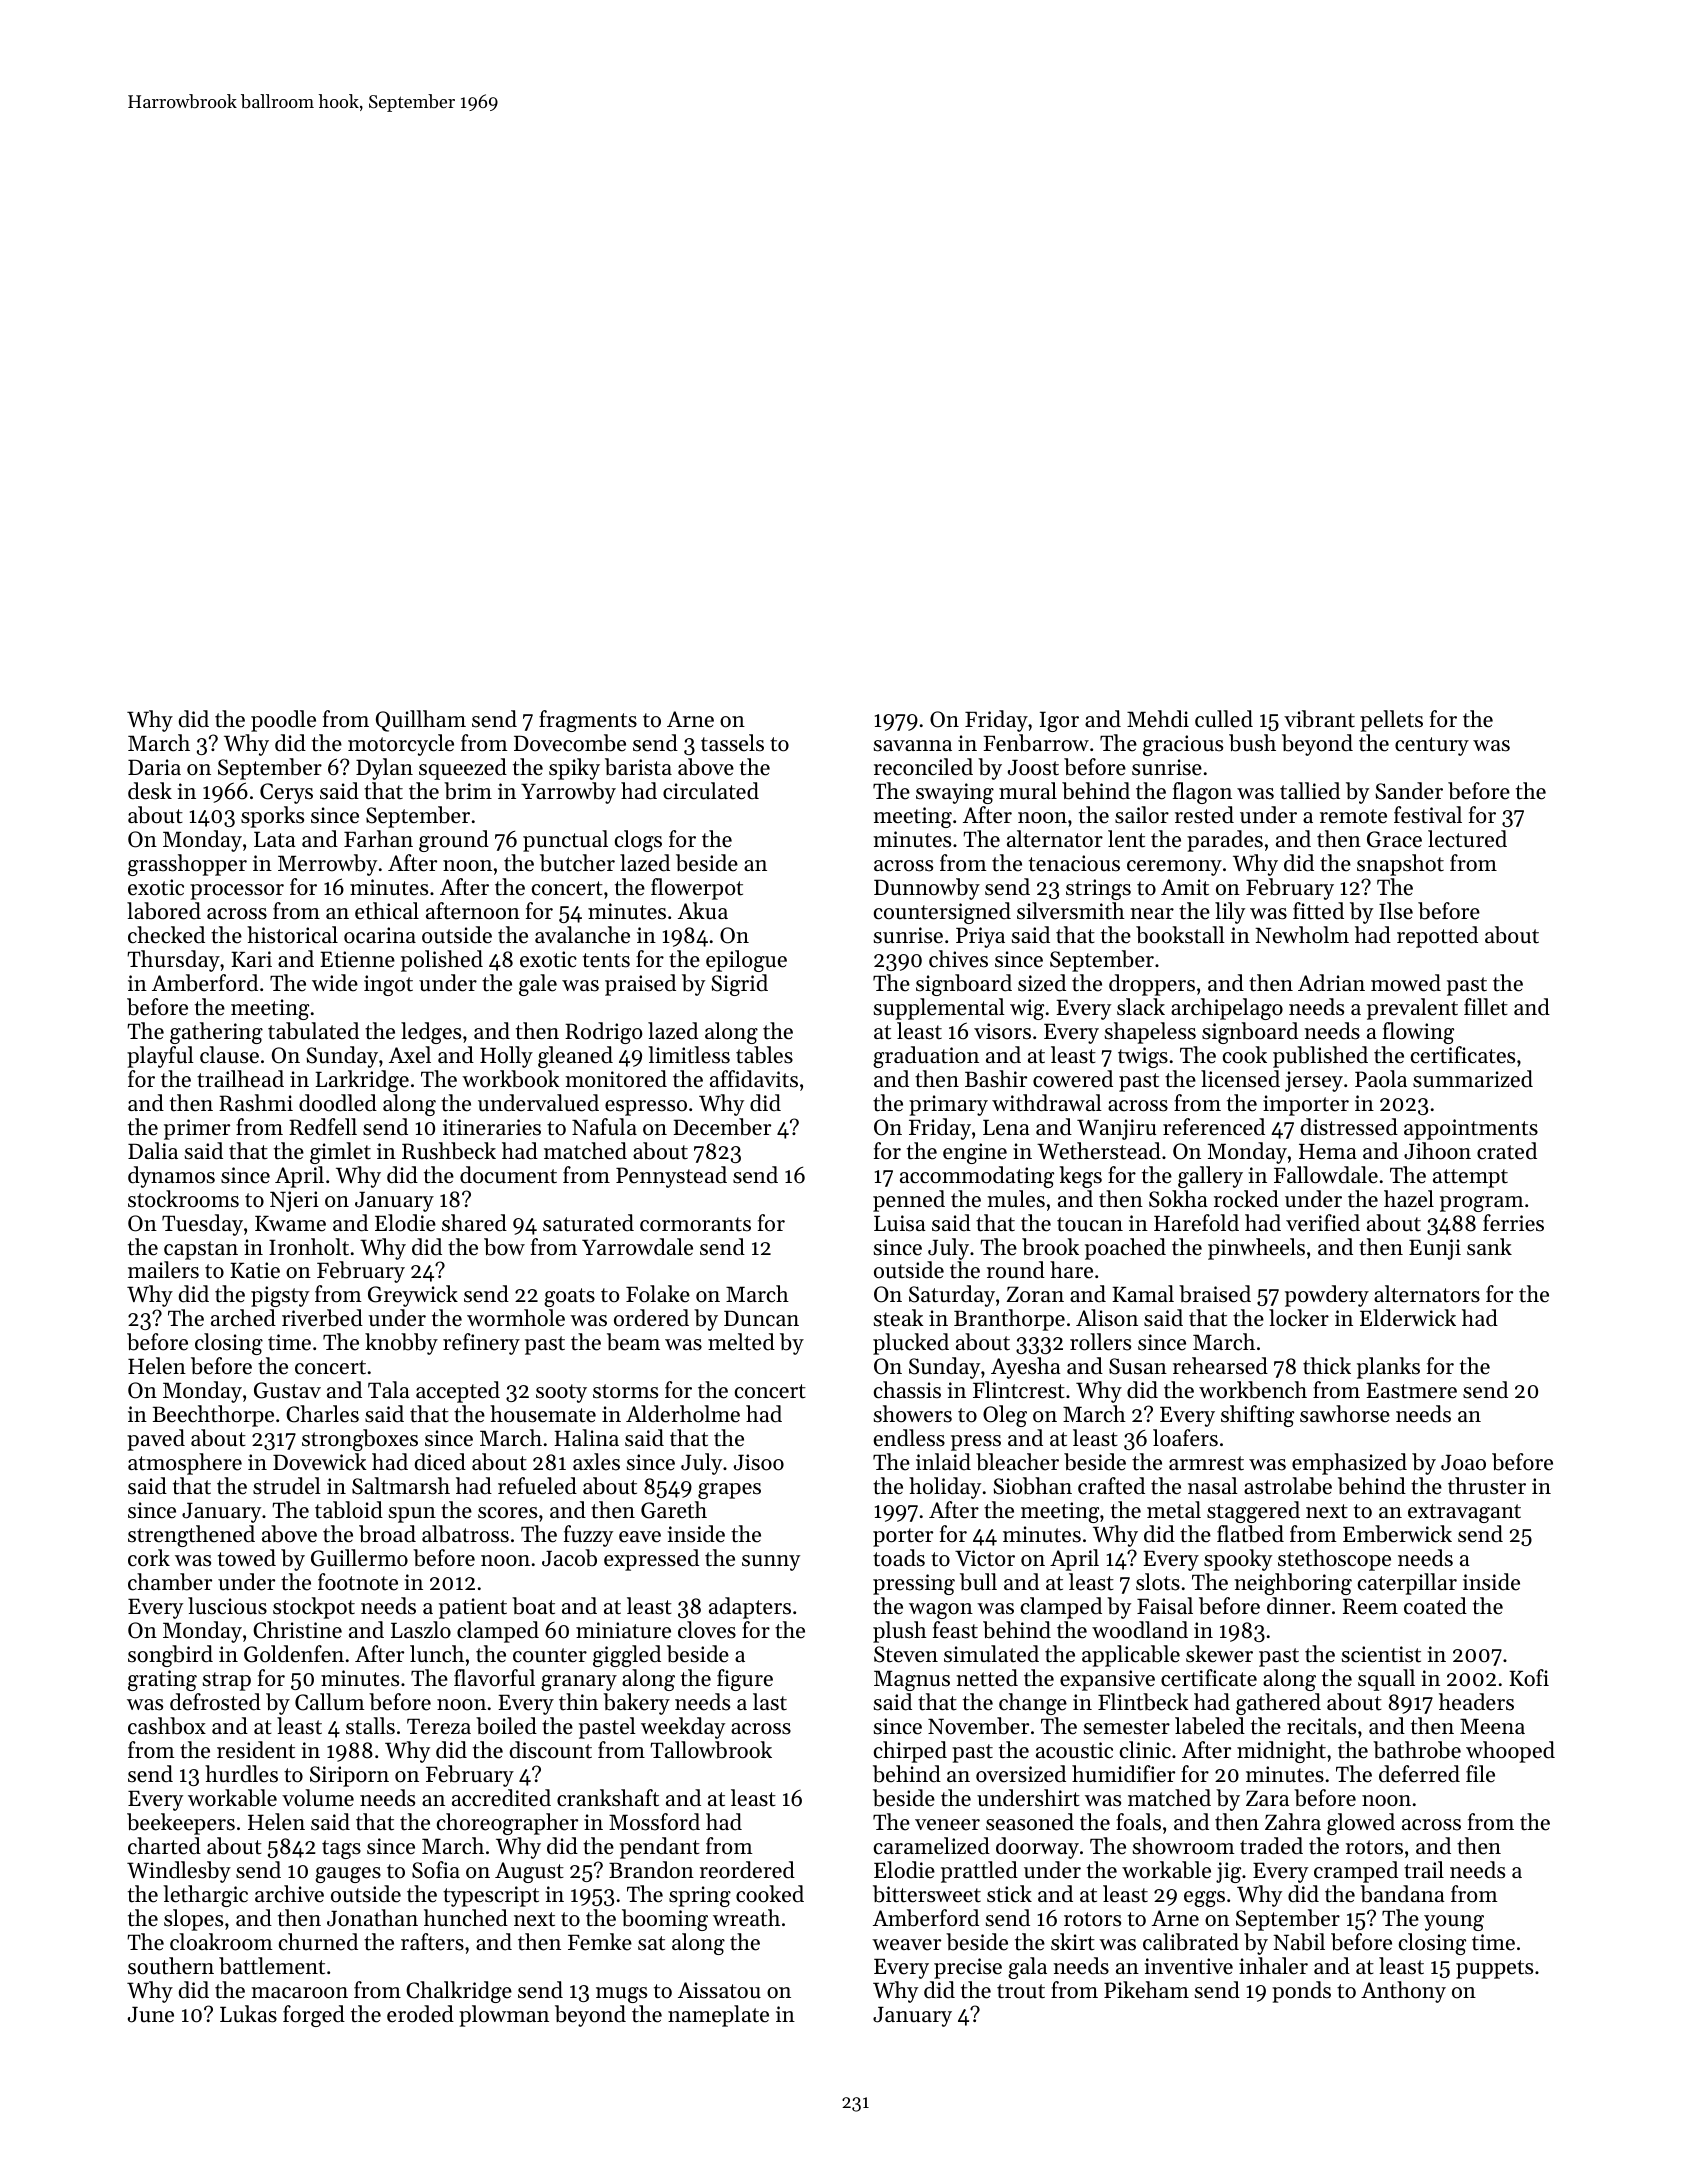 Image resolution: width=1683 pixels, height=2178 pixels. Describe the element at coordinates (389, 1389) in the screenshot. I see `Tala` at that location.
